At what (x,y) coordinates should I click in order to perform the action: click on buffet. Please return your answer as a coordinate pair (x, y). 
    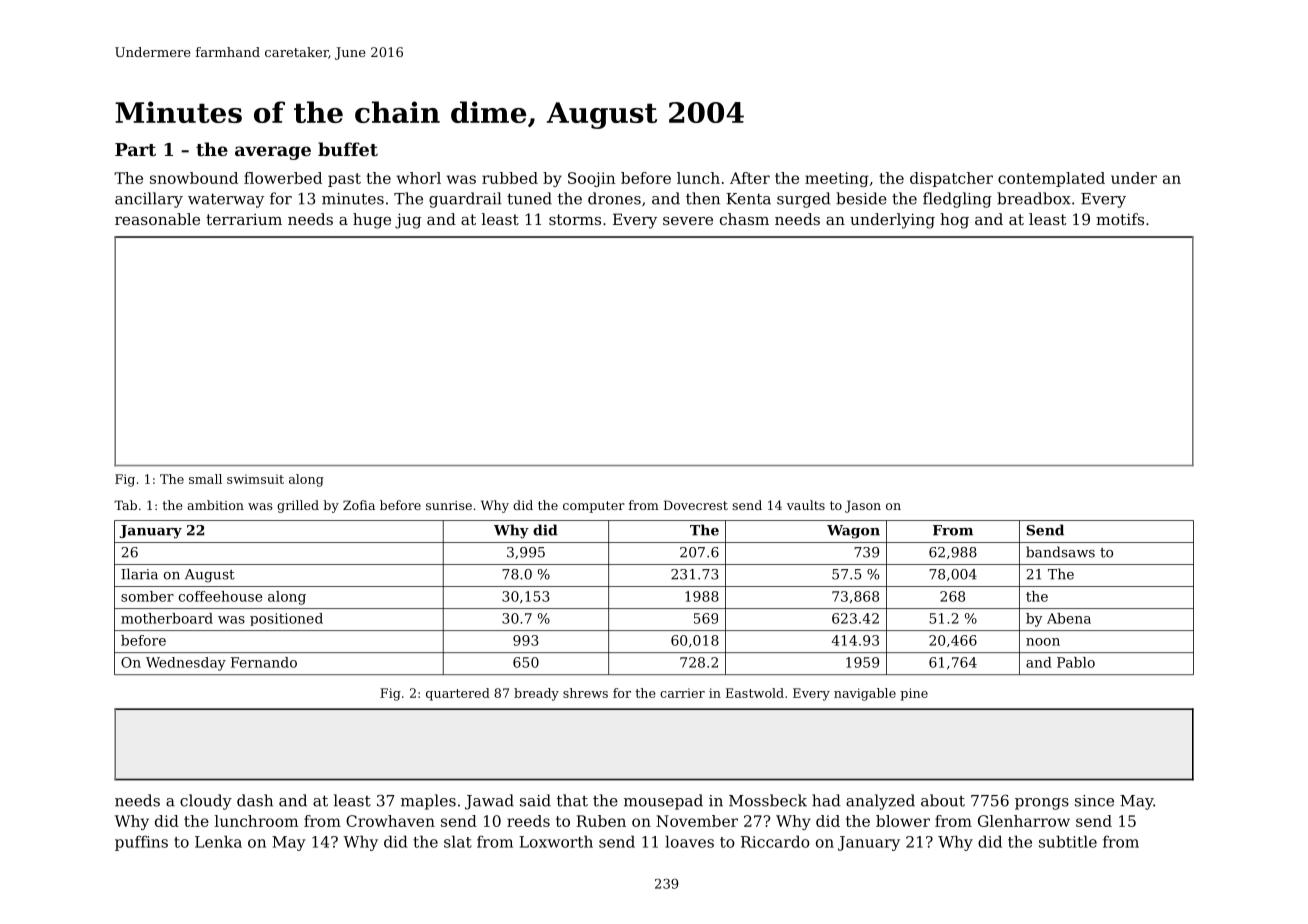
    Looking at the image, I should click on (348, 149).
